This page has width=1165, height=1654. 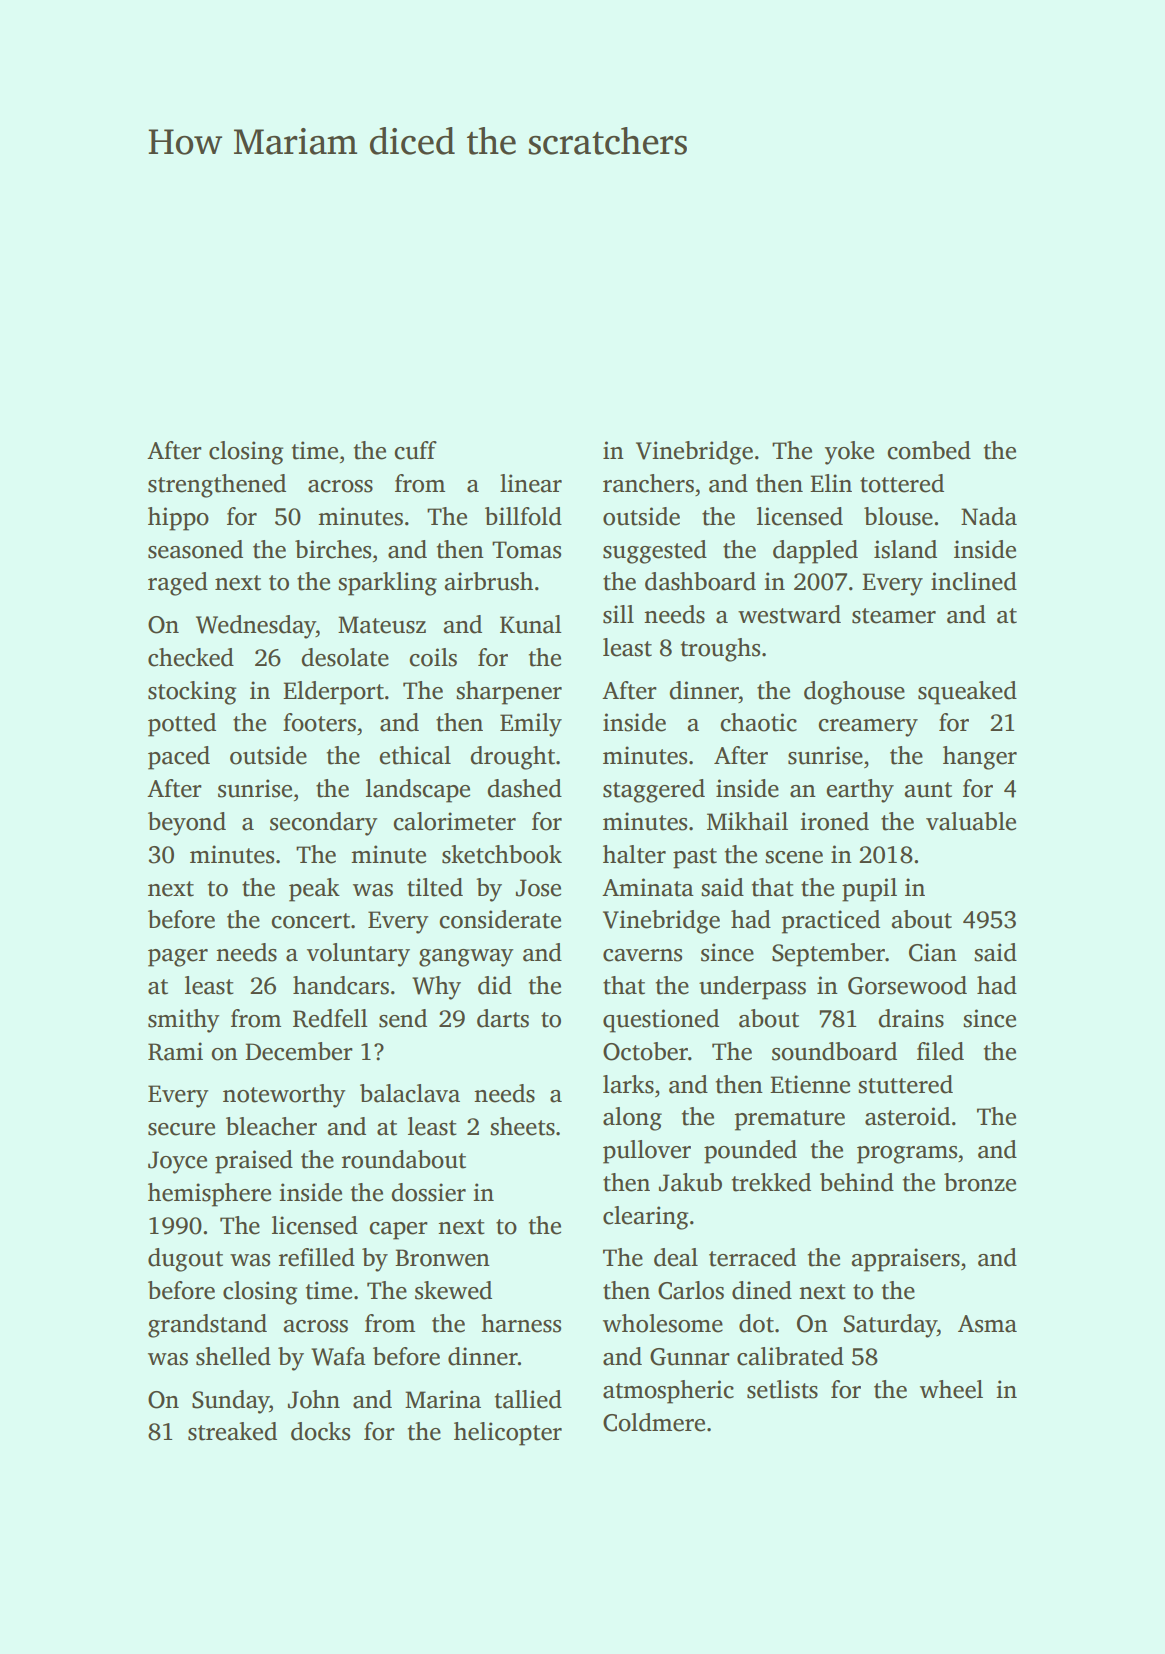 What do you see at coordinates (522, 1126) in the page?
I see `sheets` at bounding box center [522, 1126].
